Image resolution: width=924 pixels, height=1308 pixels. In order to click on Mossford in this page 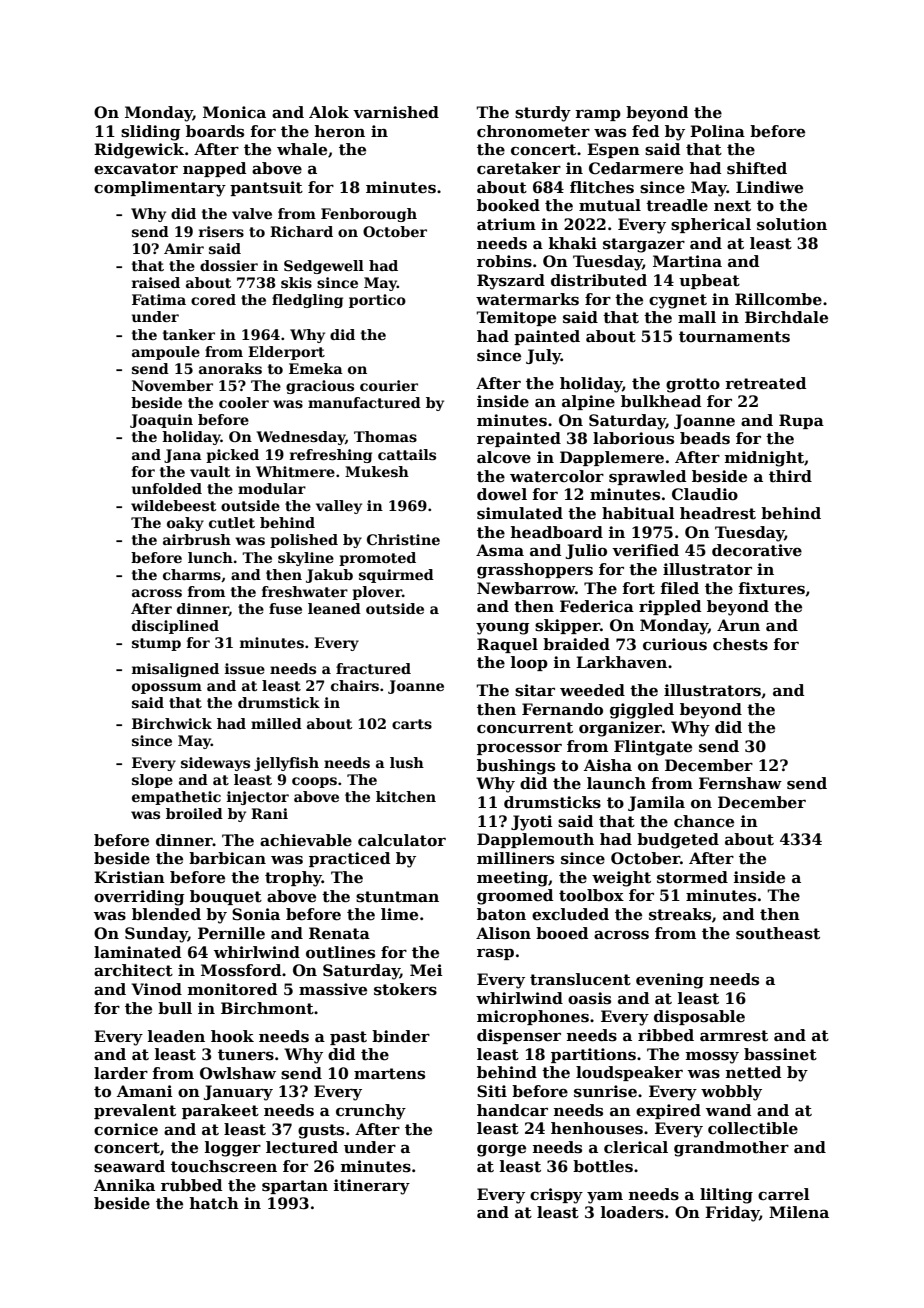, I will do `click(241, 970)`.
